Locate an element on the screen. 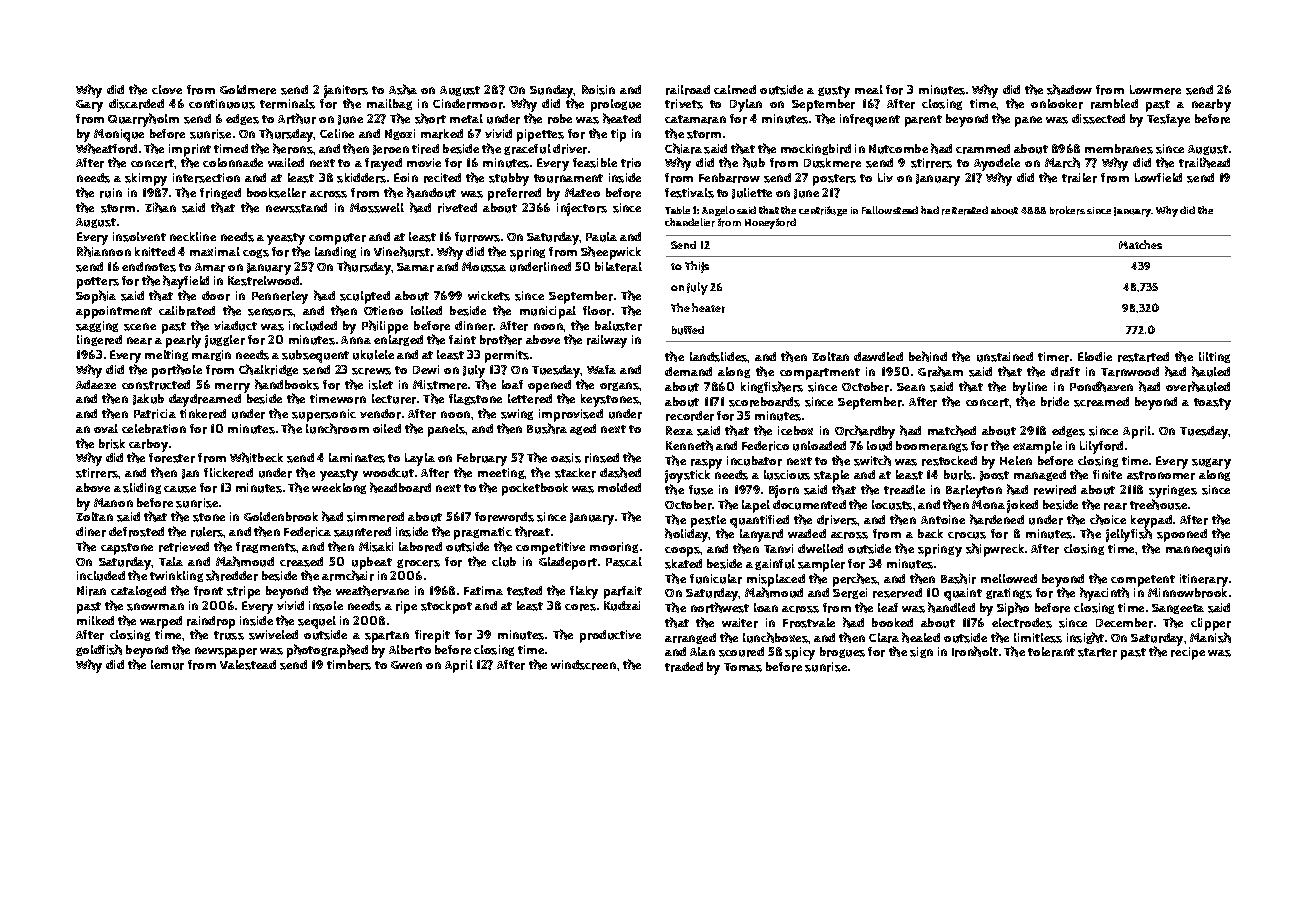  feasible is located at coordinates (595, 163).
